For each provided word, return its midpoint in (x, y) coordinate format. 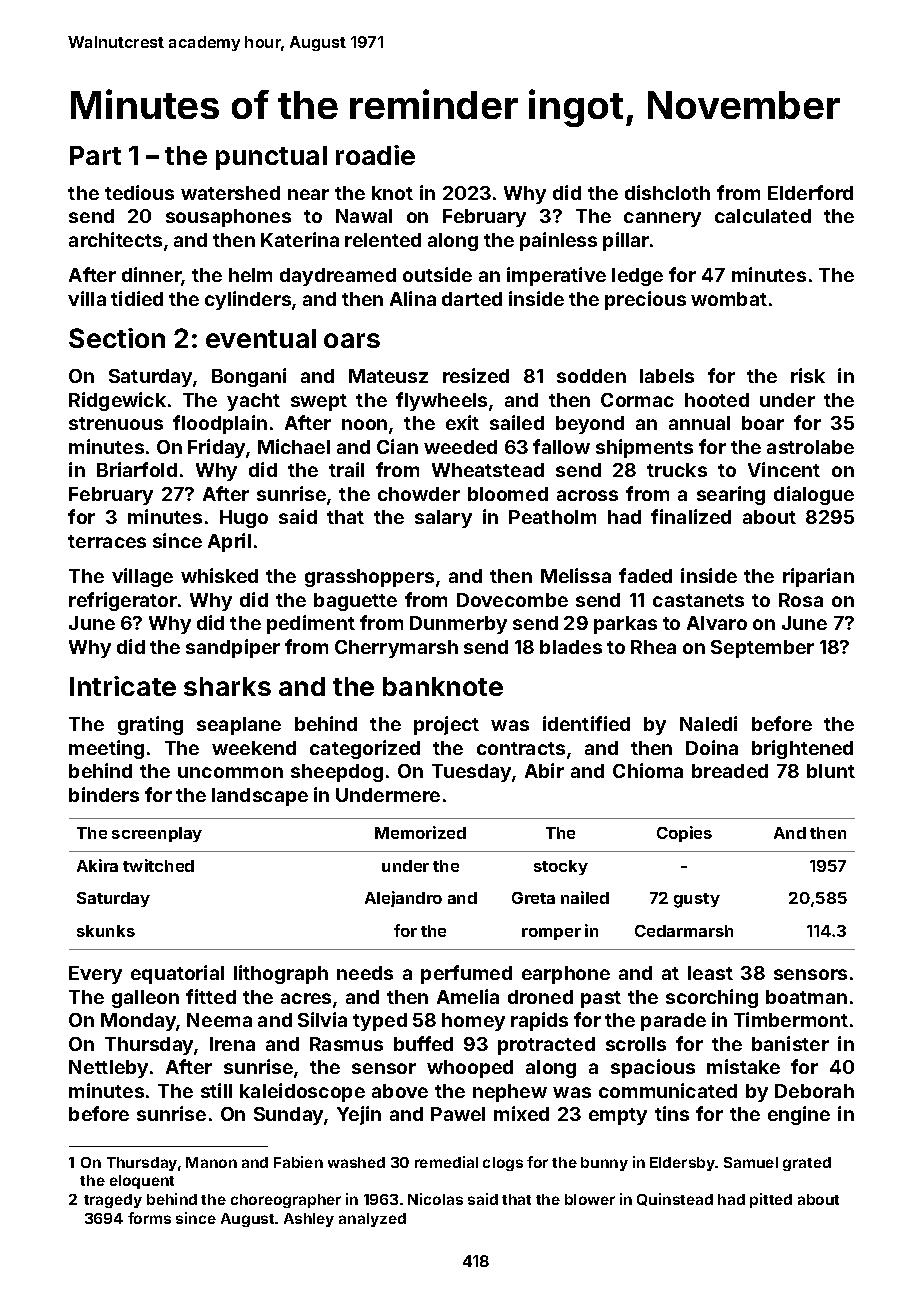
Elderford (810, 192)
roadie (375, 155)
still (216, 1090)
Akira (97, 865)
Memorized (420, 832)
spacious (653, 1068)
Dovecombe (512, 600)
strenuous (116, 423)
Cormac (637, 400)
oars (352, 340)
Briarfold (137, 469)
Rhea (653, 647)
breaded (730, 771)
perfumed (466, 974)
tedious (139, 192)
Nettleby (108, 1069)
